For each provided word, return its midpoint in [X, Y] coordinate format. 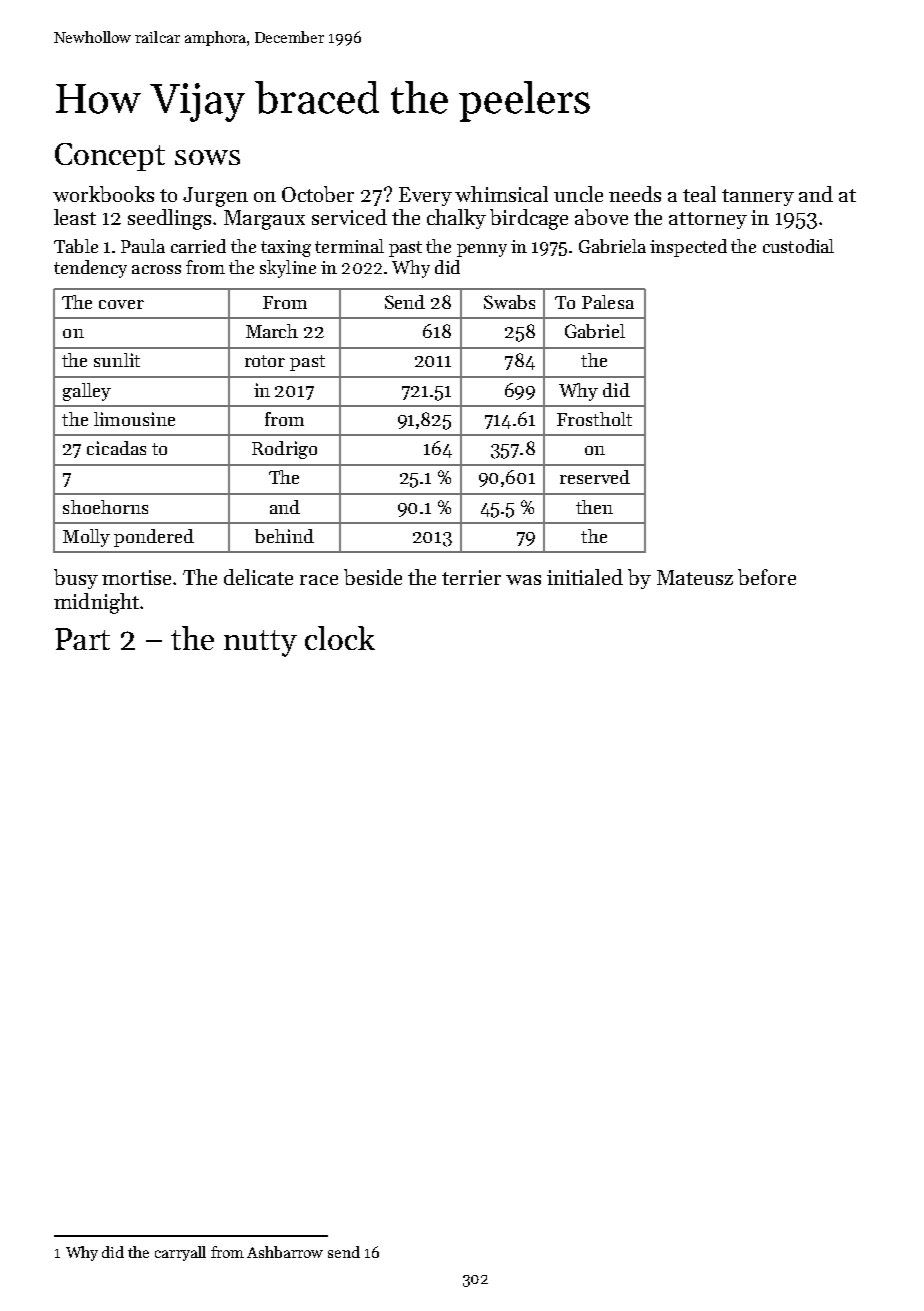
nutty [260, 643]
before [767, 577]
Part [82, 639]
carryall [180, 1253]
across [156, 269]
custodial [798, 246]
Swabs [509, 302]
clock [340, 638]
